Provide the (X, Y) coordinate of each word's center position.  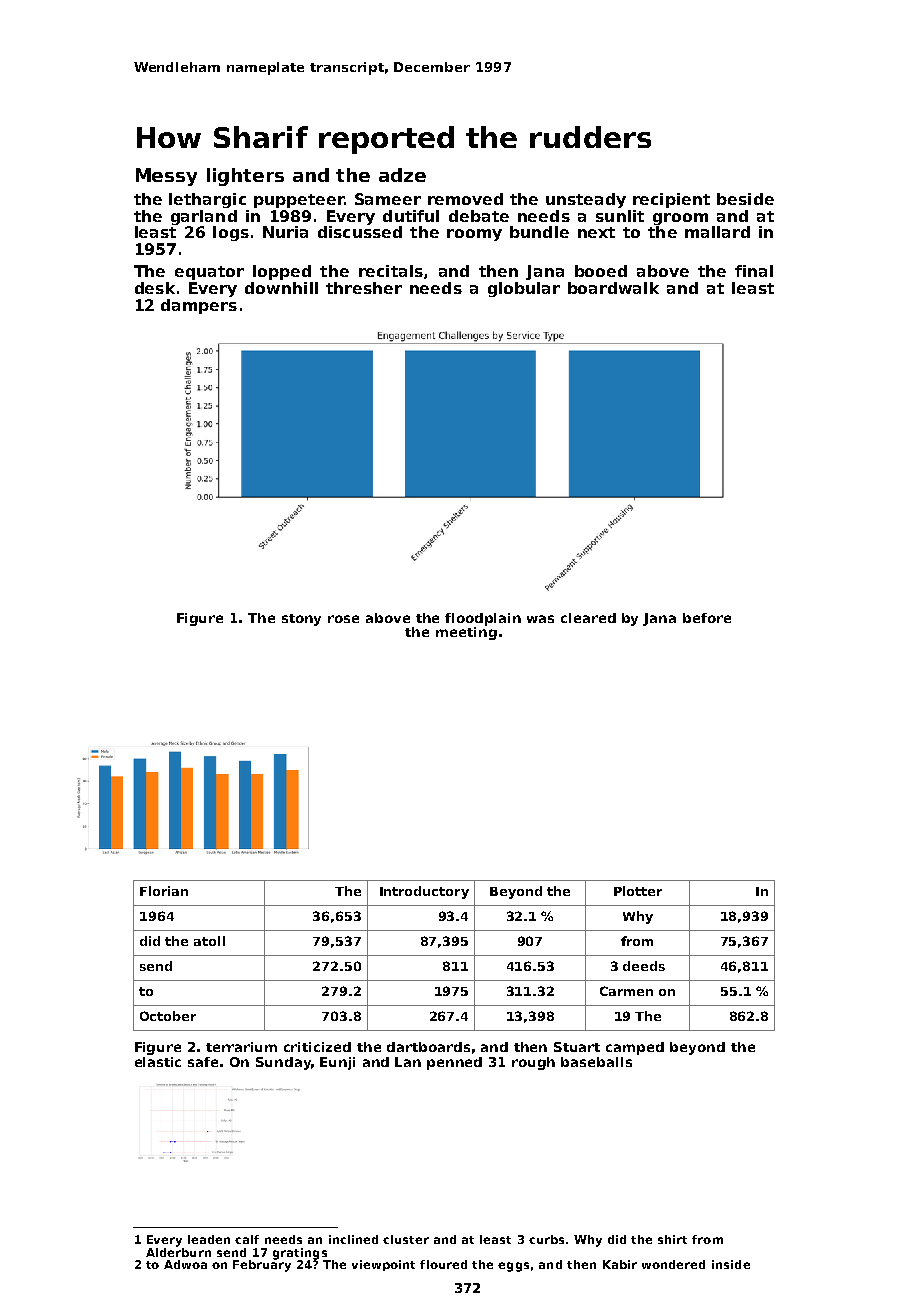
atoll (209, 941)
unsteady (586, 200)
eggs (513, 1267)
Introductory (424, 892)
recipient (671, 200)
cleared (588, 618)
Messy (166, 177)
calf (247, 1239)
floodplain (483, 619)
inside (731, 1264)
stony (301, 620)
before (707, 618)
